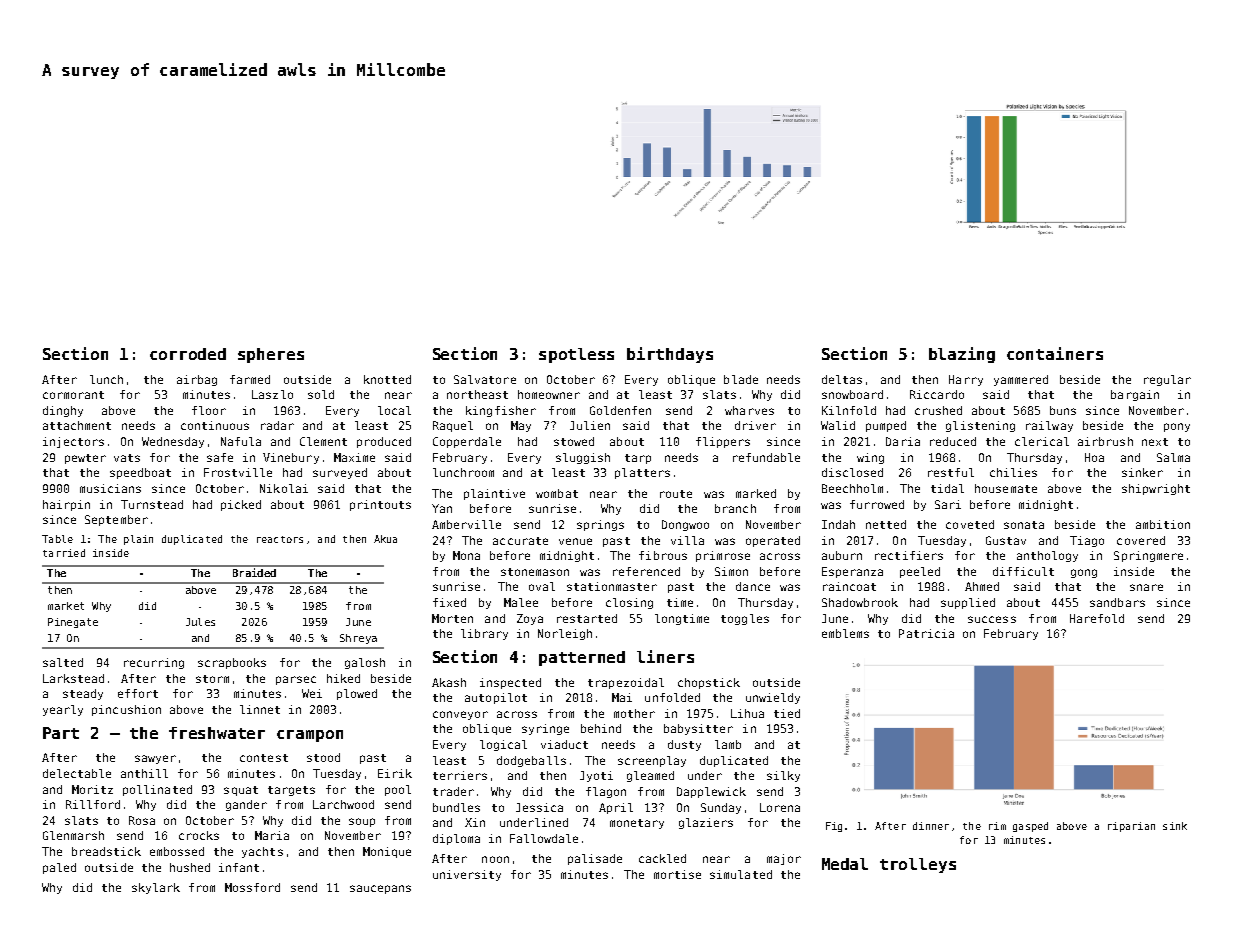 This screenshot has height=952, width=1233. What do you see at coordinates (63, 411) in the screenshot?
I see `dinghy` at bounding box center [63, 411].
